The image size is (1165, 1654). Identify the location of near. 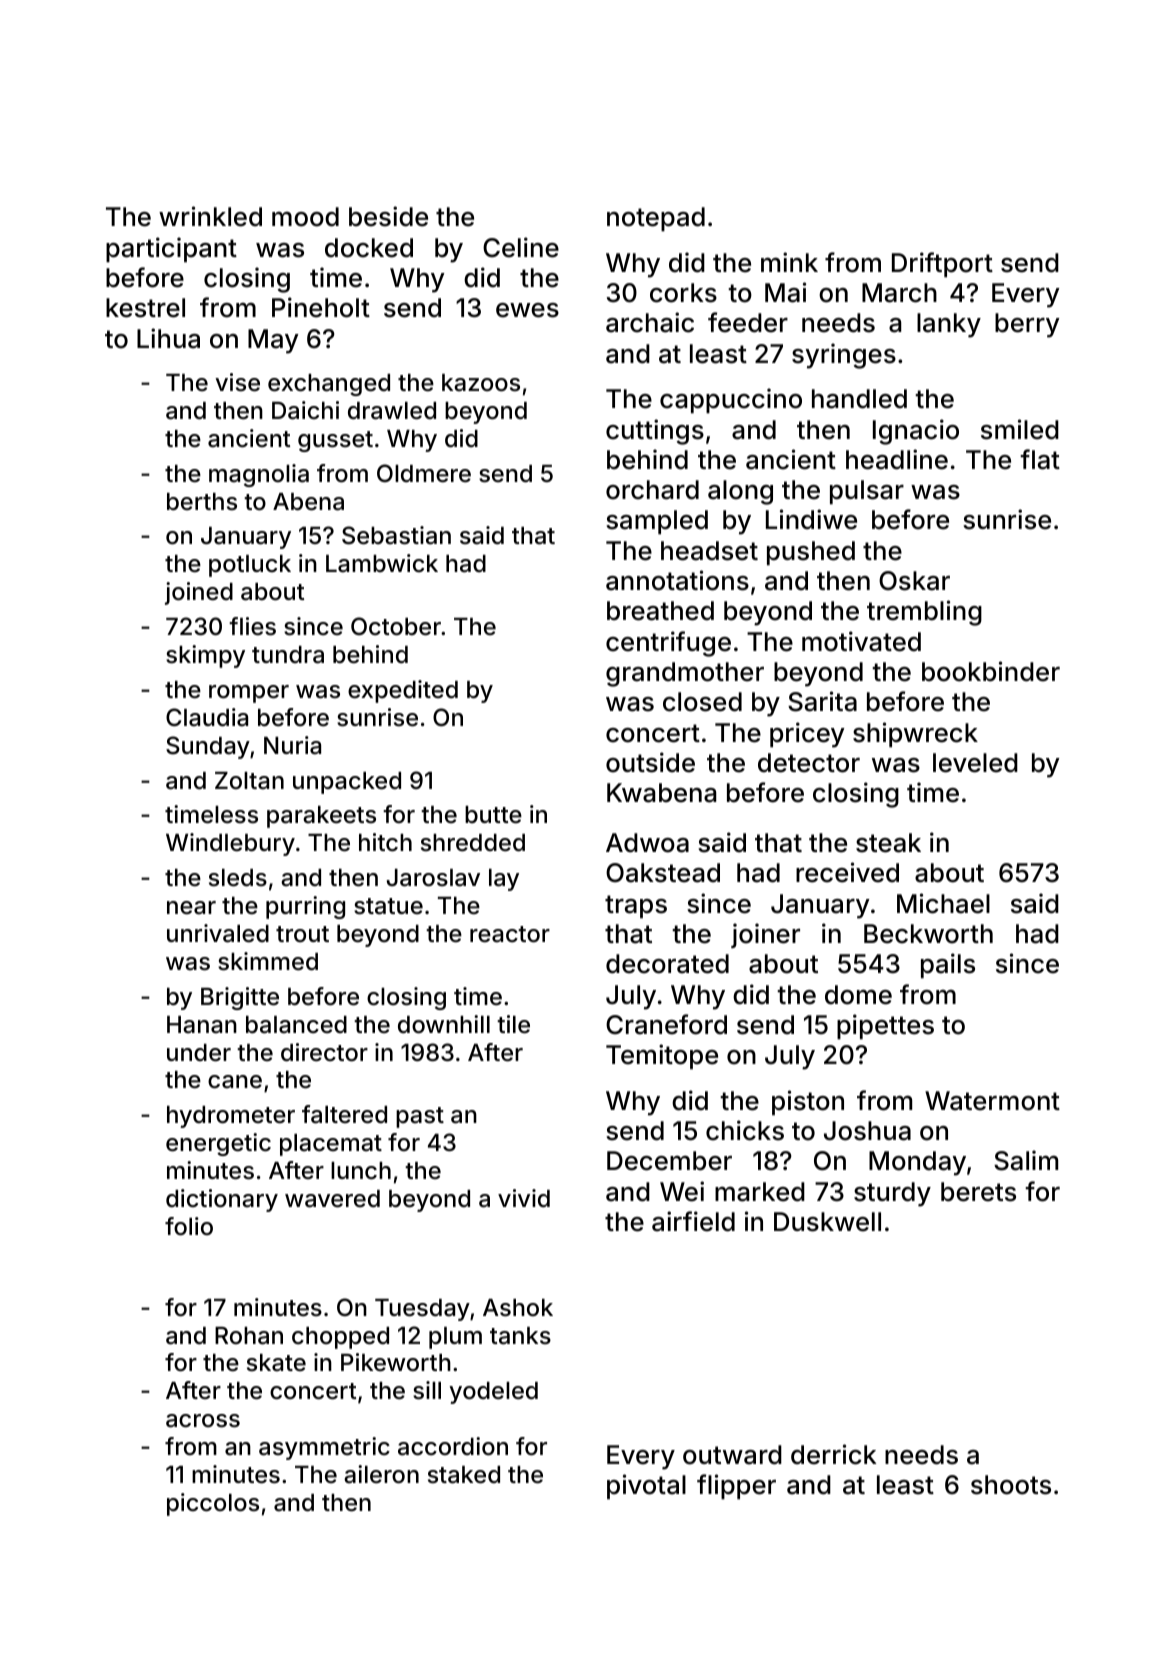
(191, 908).
